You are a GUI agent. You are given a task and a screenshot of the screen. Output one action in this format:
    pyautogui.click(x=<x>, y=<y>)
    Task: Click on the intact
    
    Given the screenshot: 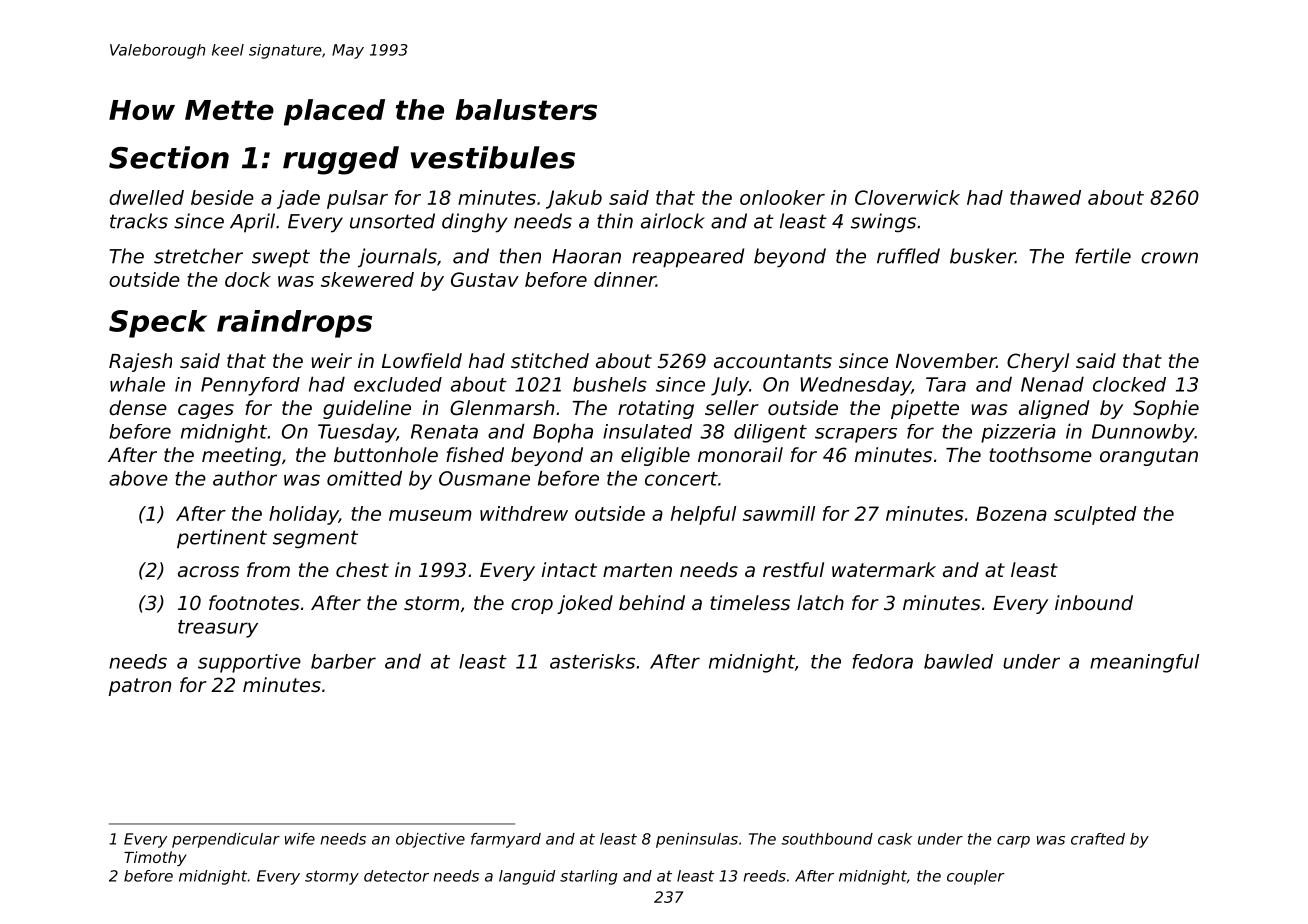 What is the action you would take?
    pyautogui.click(x=569, y=570)
